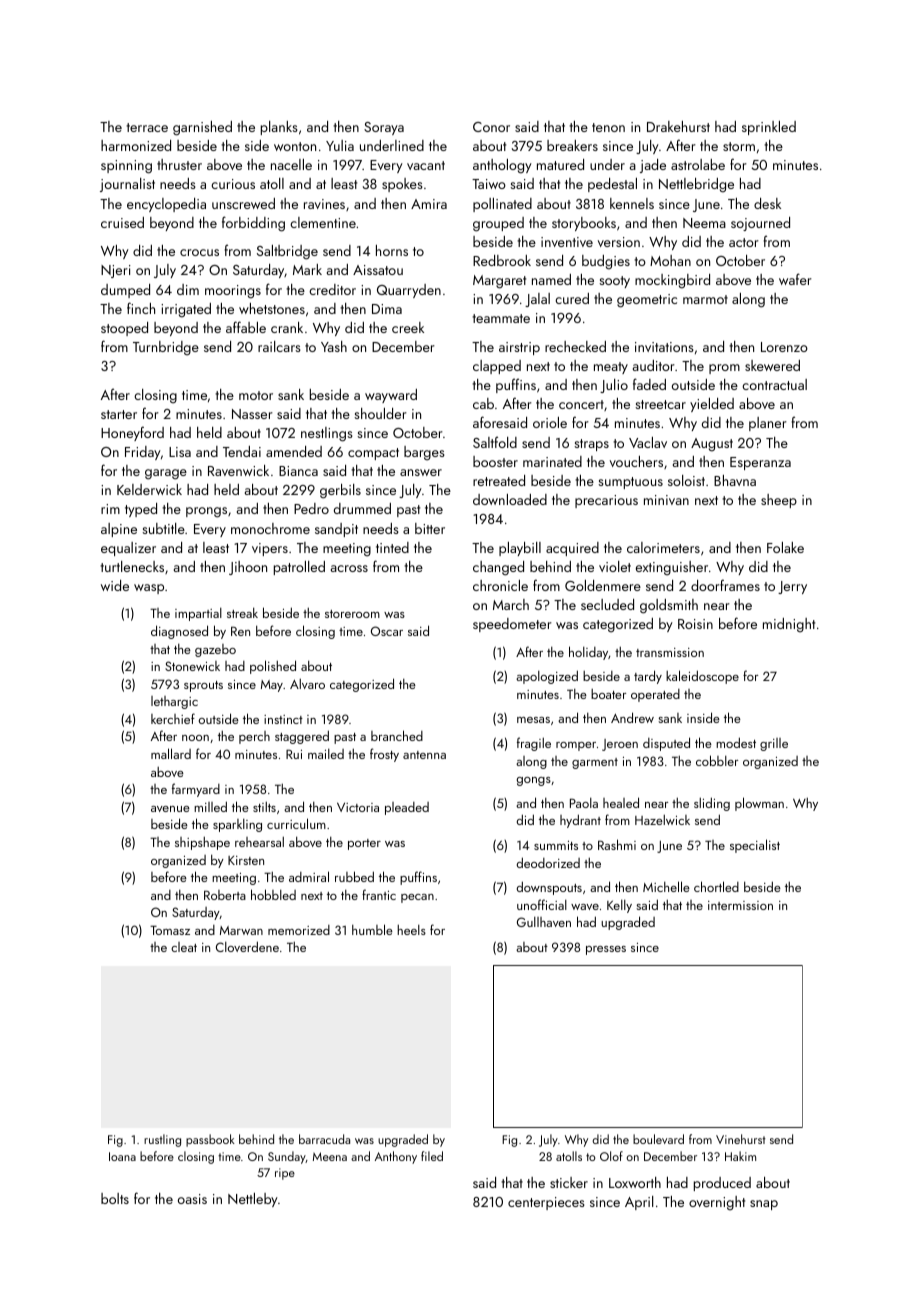 This screenshot has height=1308, width=924. Describe the element at coordinates (795, 279) in the screenshot. I see `wafer` at that location.
